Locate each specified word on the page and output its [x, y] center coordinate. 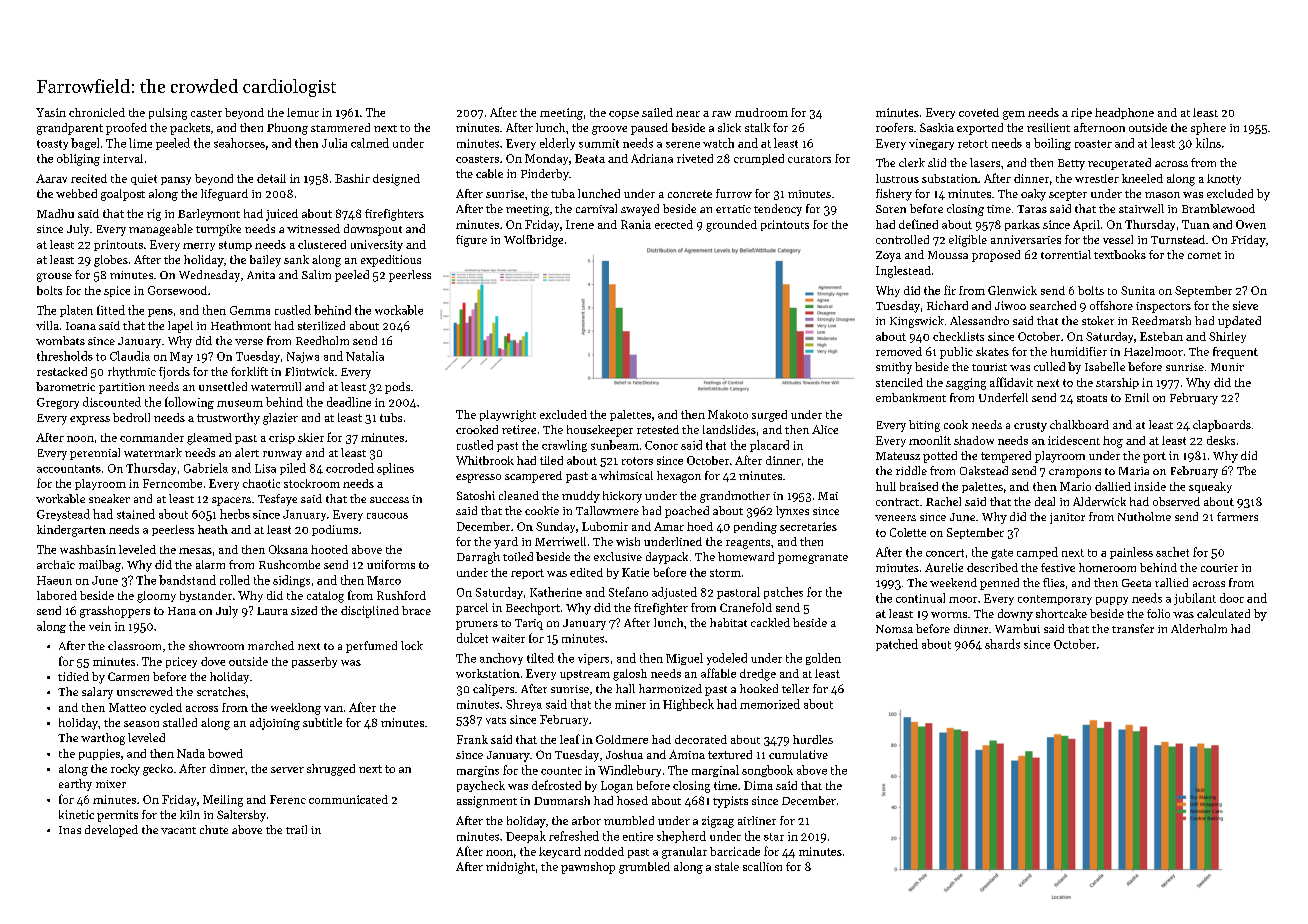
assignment [487, 802]
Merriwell [560, 541]
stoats [1092, 398]
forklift [249, 371]
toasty [52, 145]
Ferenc [288, 799]
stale [727, 866]
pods [397, 388]
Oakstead [984, 470]
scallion [762, 866]
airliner [757, 820]
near [688, 114]
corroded [350, 468]
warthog [103, 739]
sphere [1208, 129]
